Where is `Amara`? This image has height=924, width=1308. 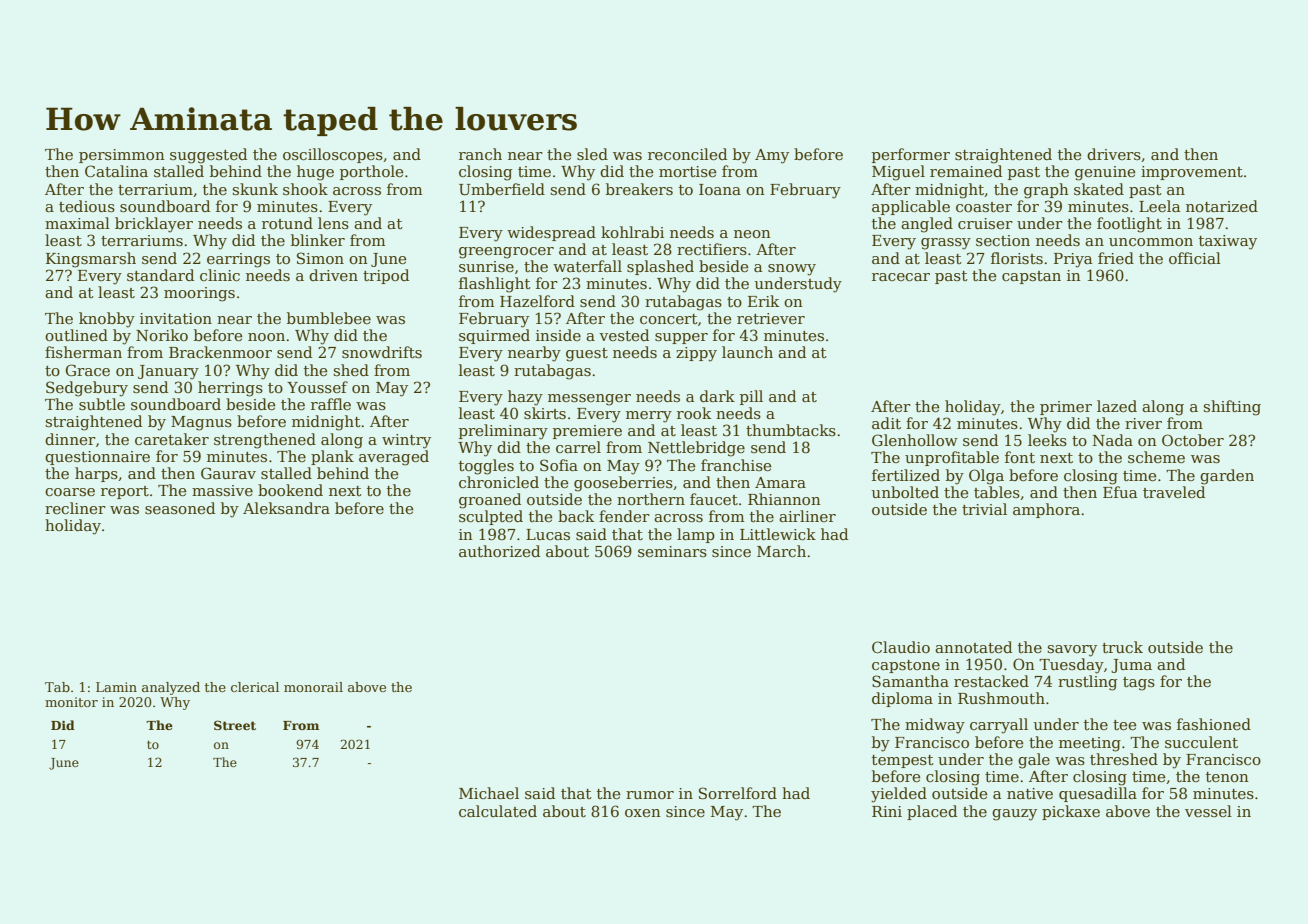
Amara is located at coordinates (780, 482).
